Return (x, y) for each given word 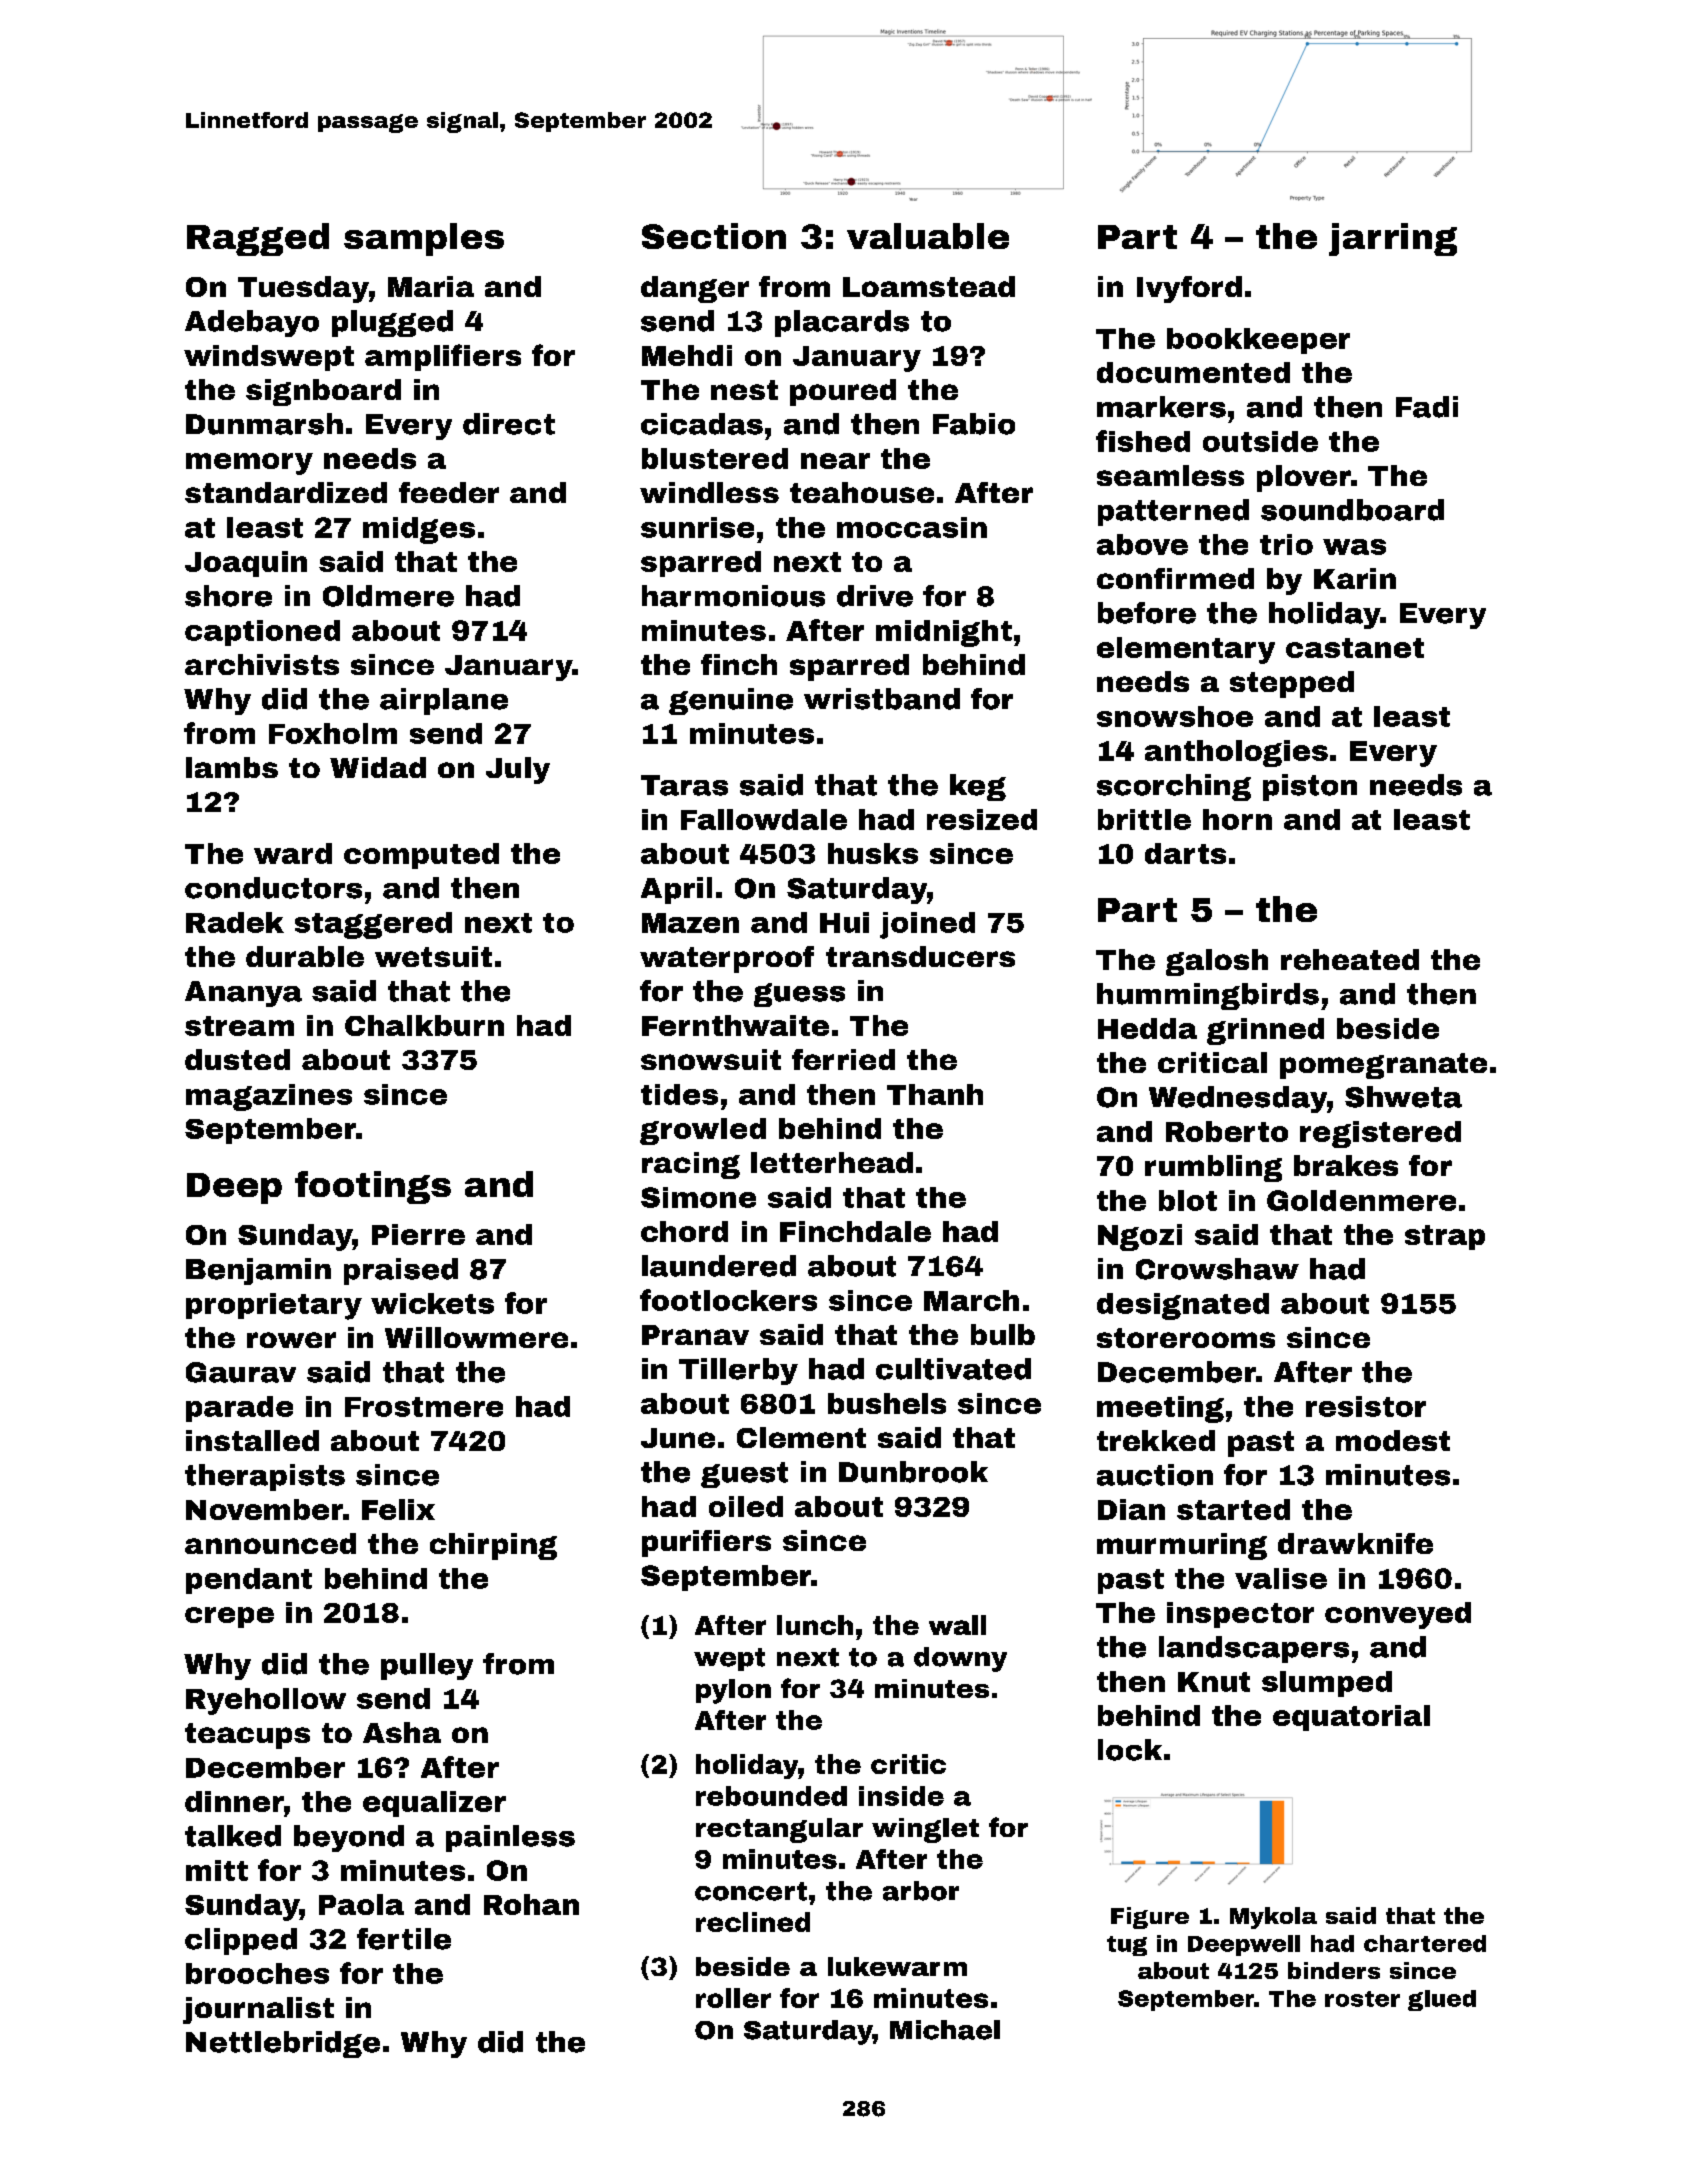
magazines (269, 1097)
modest (1393, 1440)
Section (714, 236)
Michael (945, 2030)
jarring (1393, 239)
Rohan (531, 1904)
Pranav (695, 1335)
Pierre (418, 1234)
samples (424, 239)
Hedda (1147, 1028)
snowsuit (711, 1059)
